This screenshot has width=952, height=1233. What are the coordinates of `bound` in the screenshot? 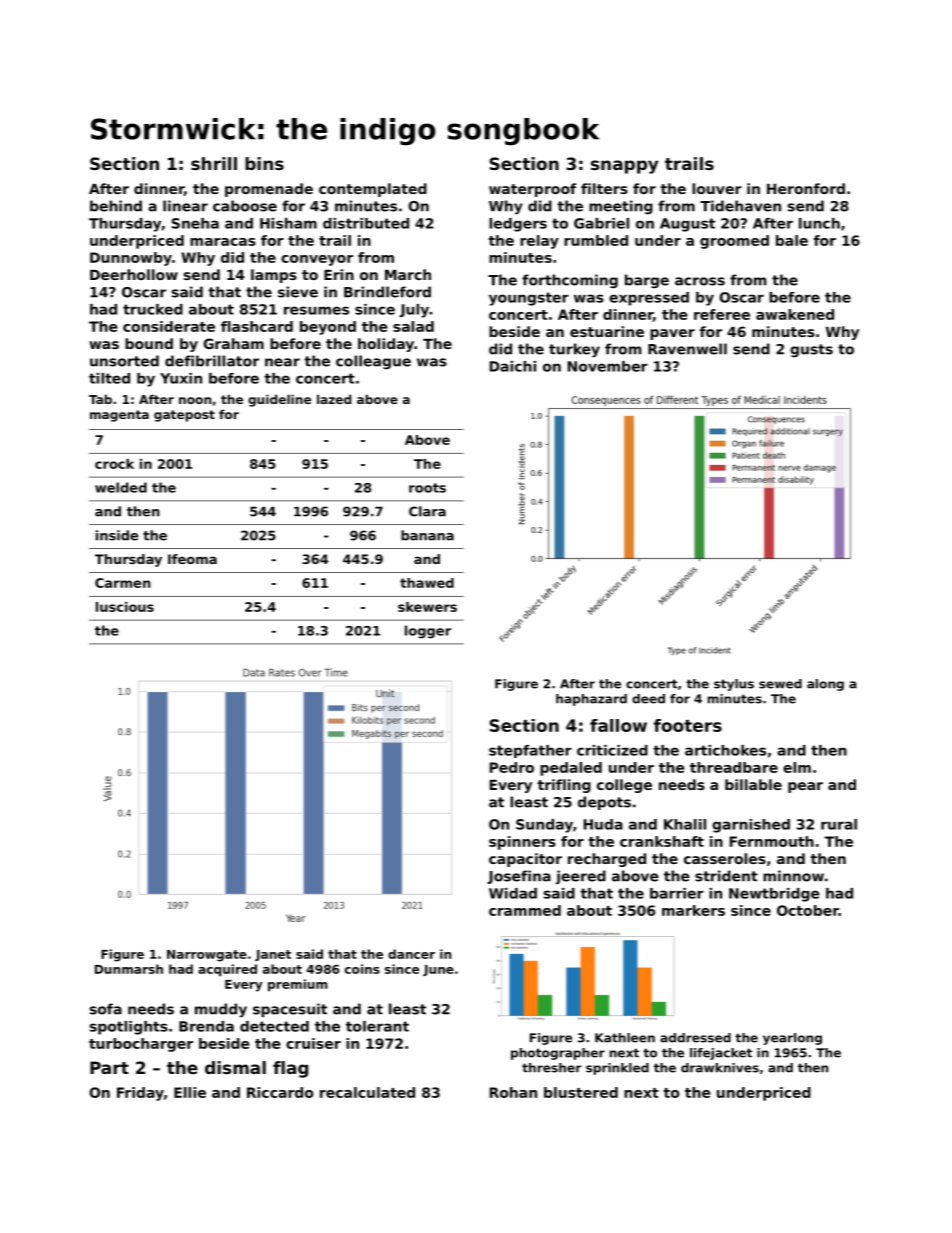 It's located at (149, 343).
